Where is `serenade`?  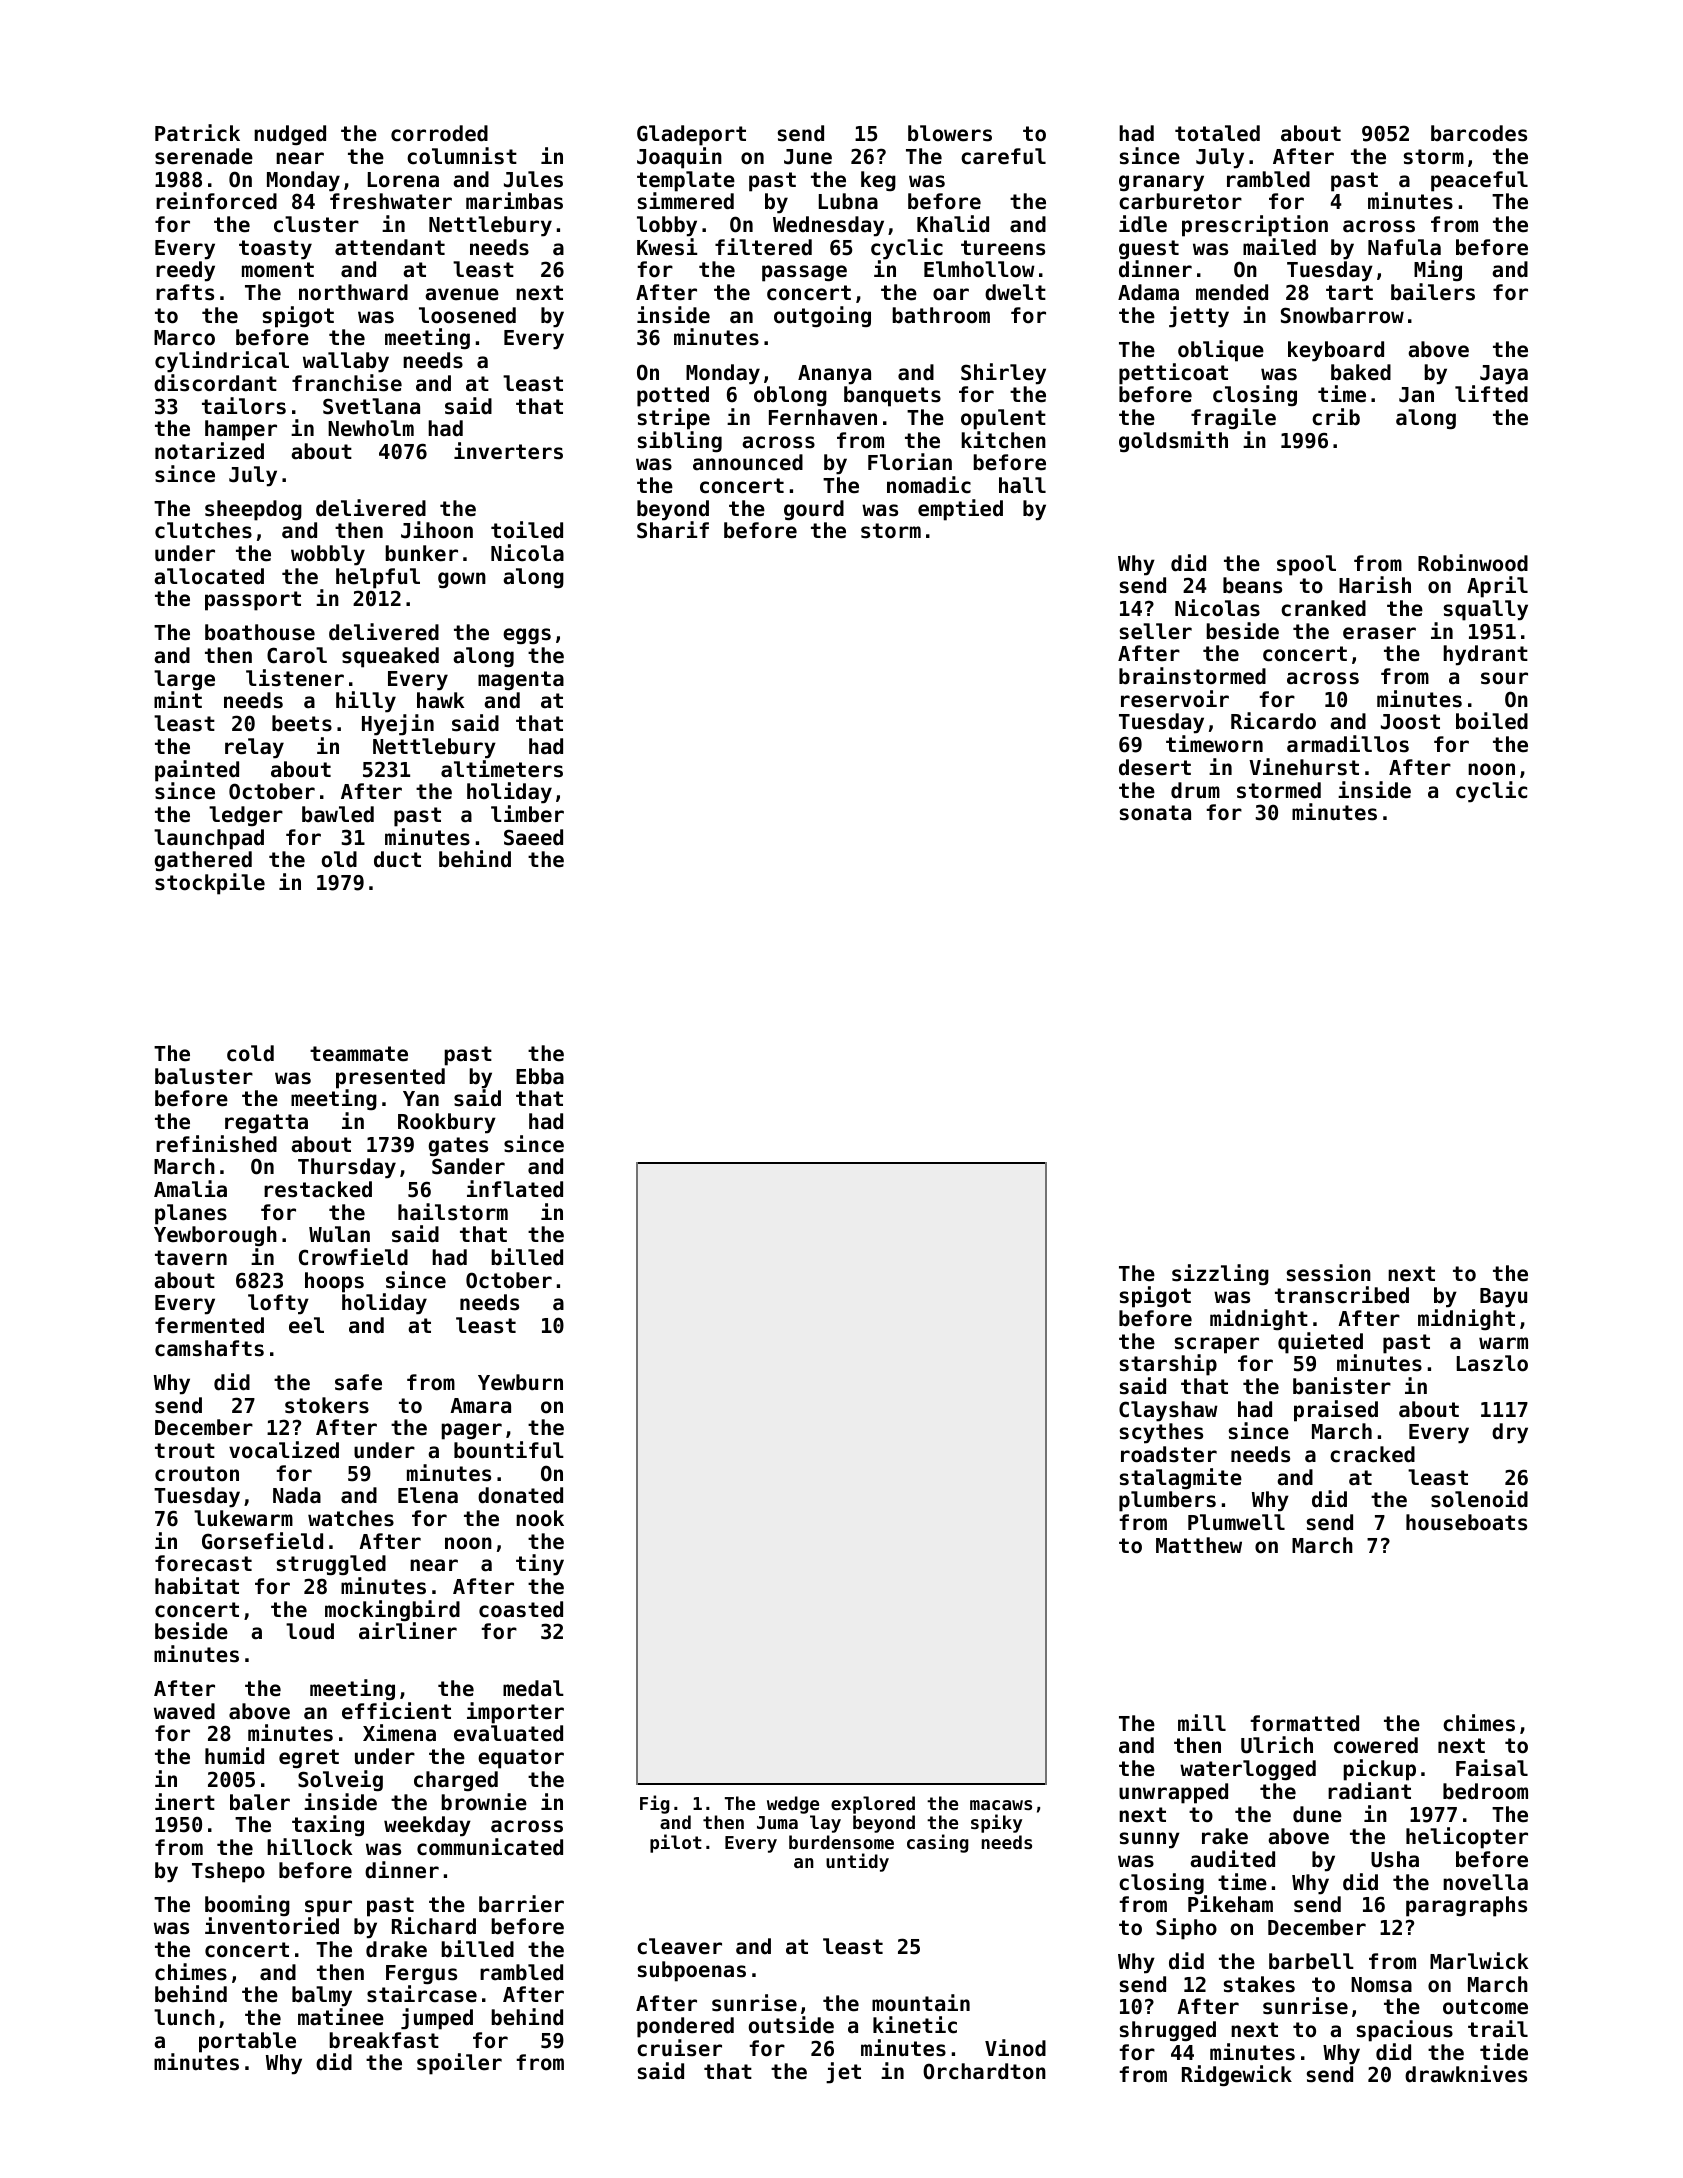
serenade is located at coordinates (204, 156).
